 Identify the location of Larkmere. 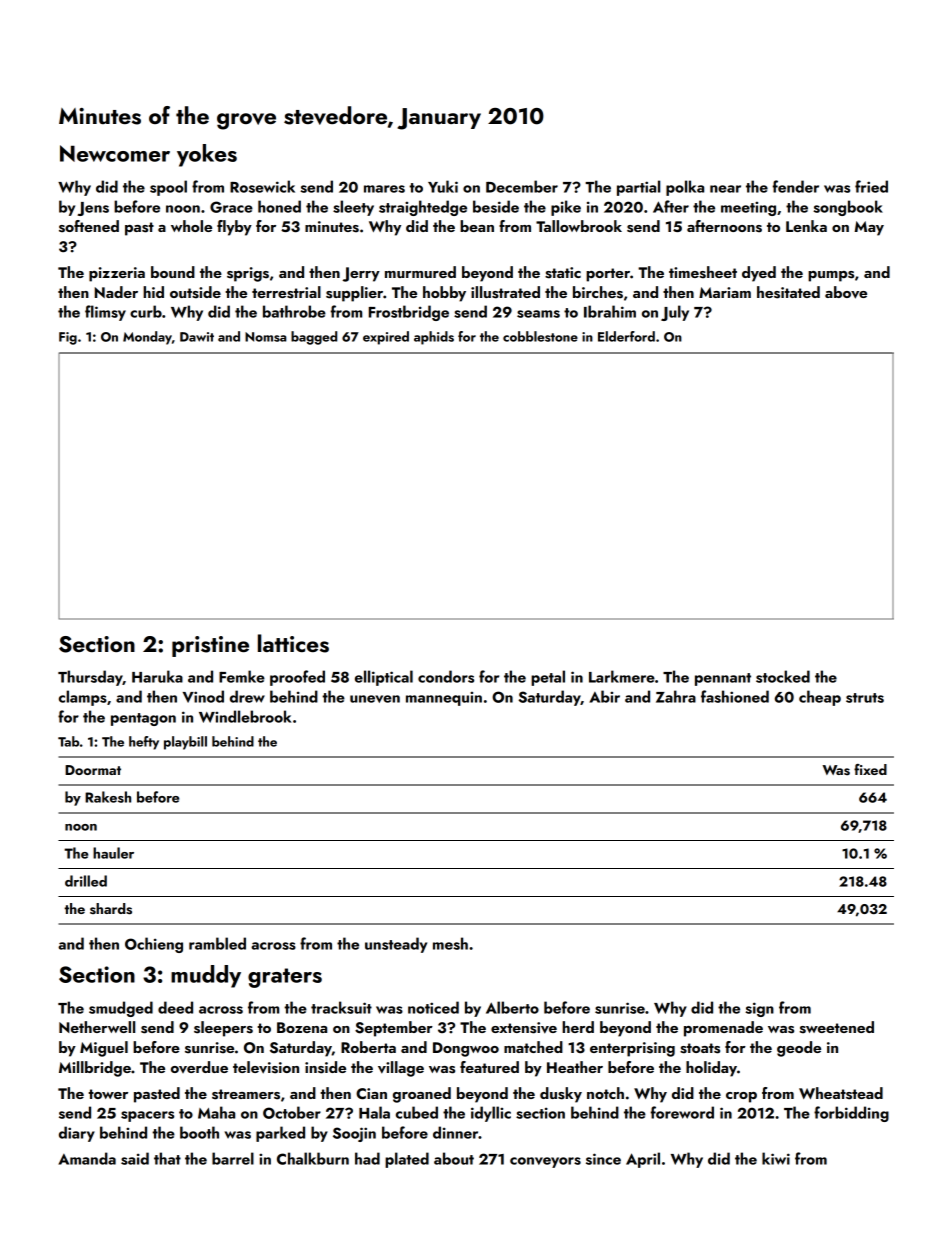
(622, 676).
